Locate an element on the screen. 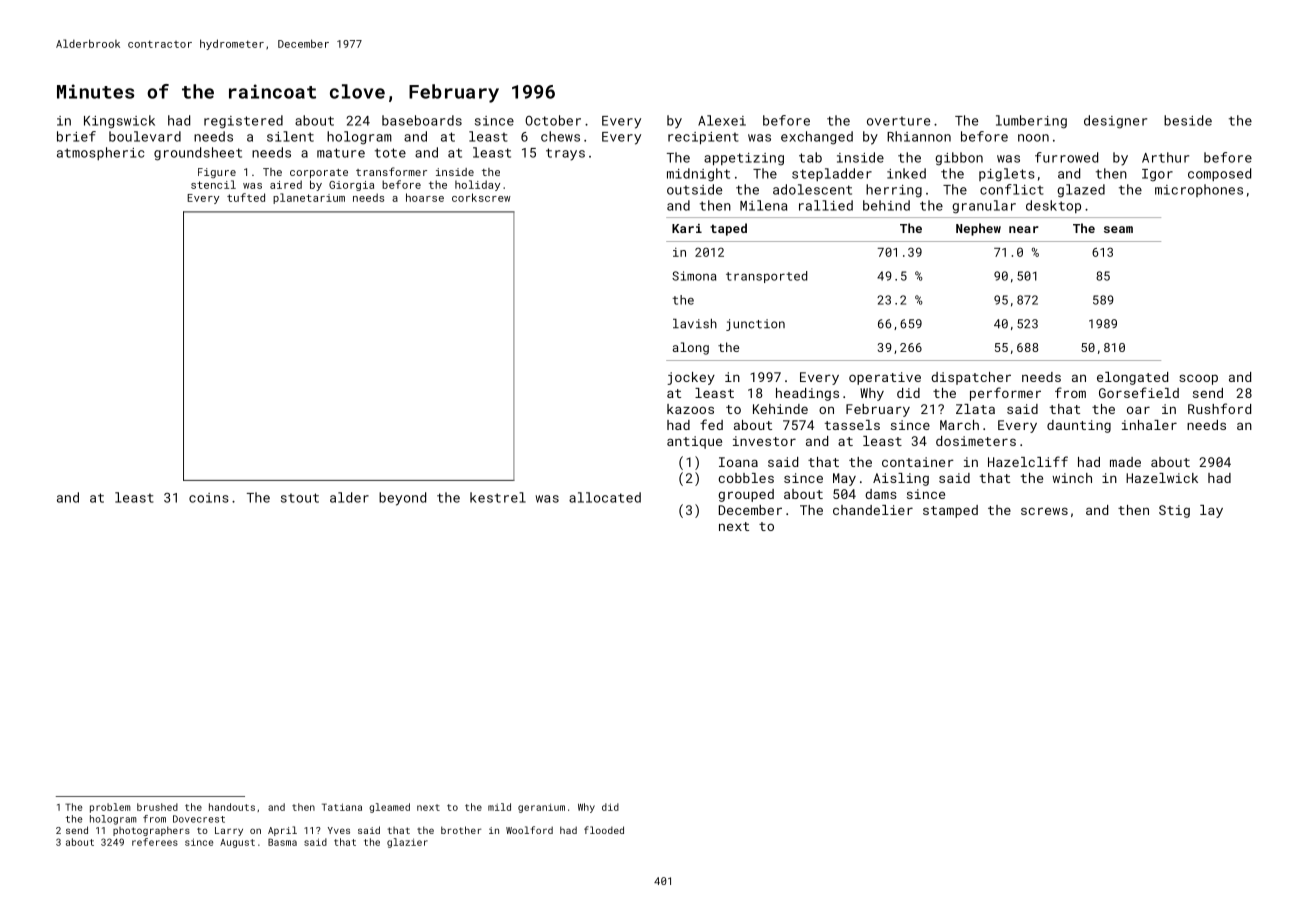 The width and height of the screenshot is (1308, 924). lavish is located at coordinates (695, 324).
